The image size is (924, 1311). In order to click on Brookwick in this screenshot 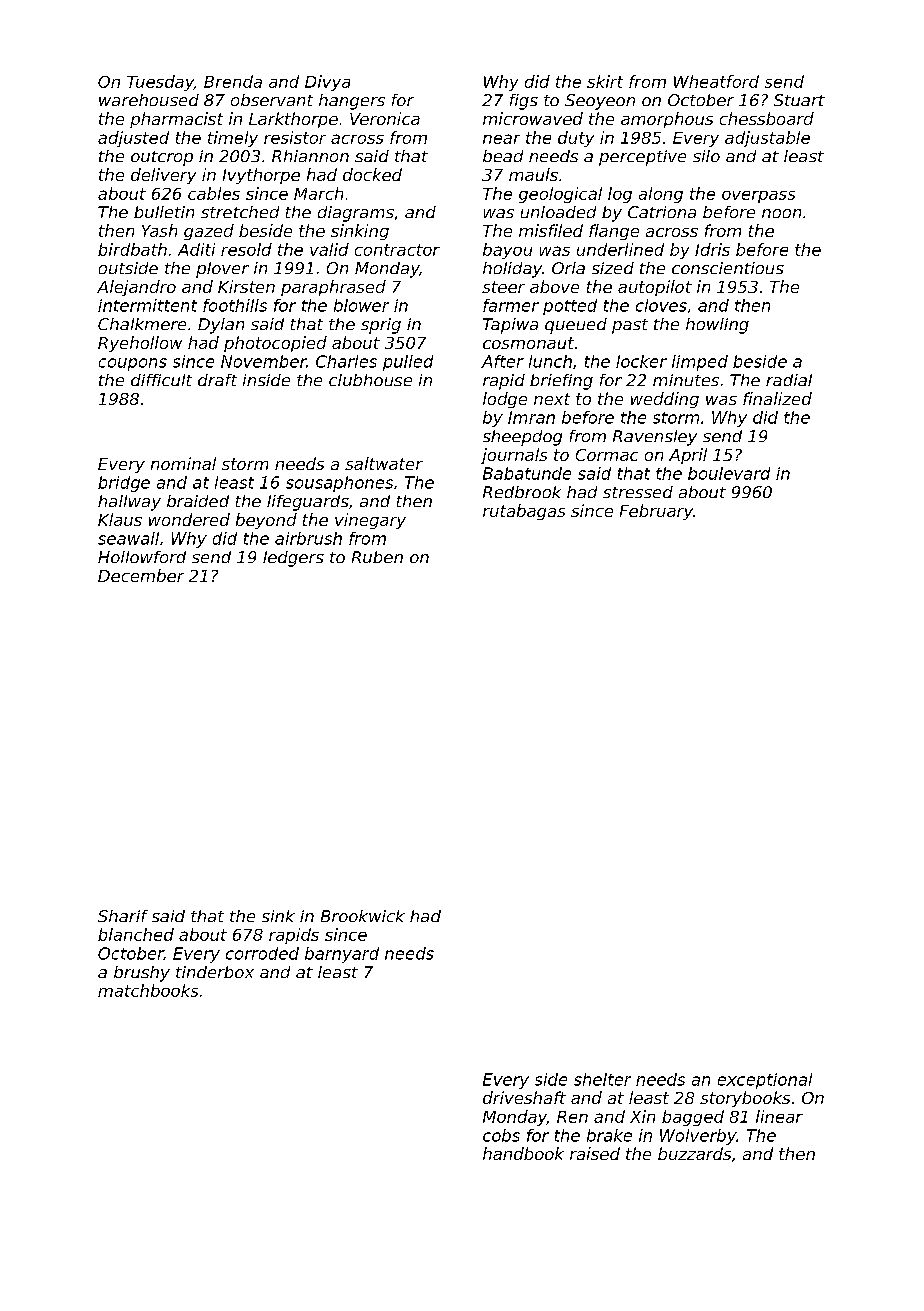, I will do `click(363, 916)`.
